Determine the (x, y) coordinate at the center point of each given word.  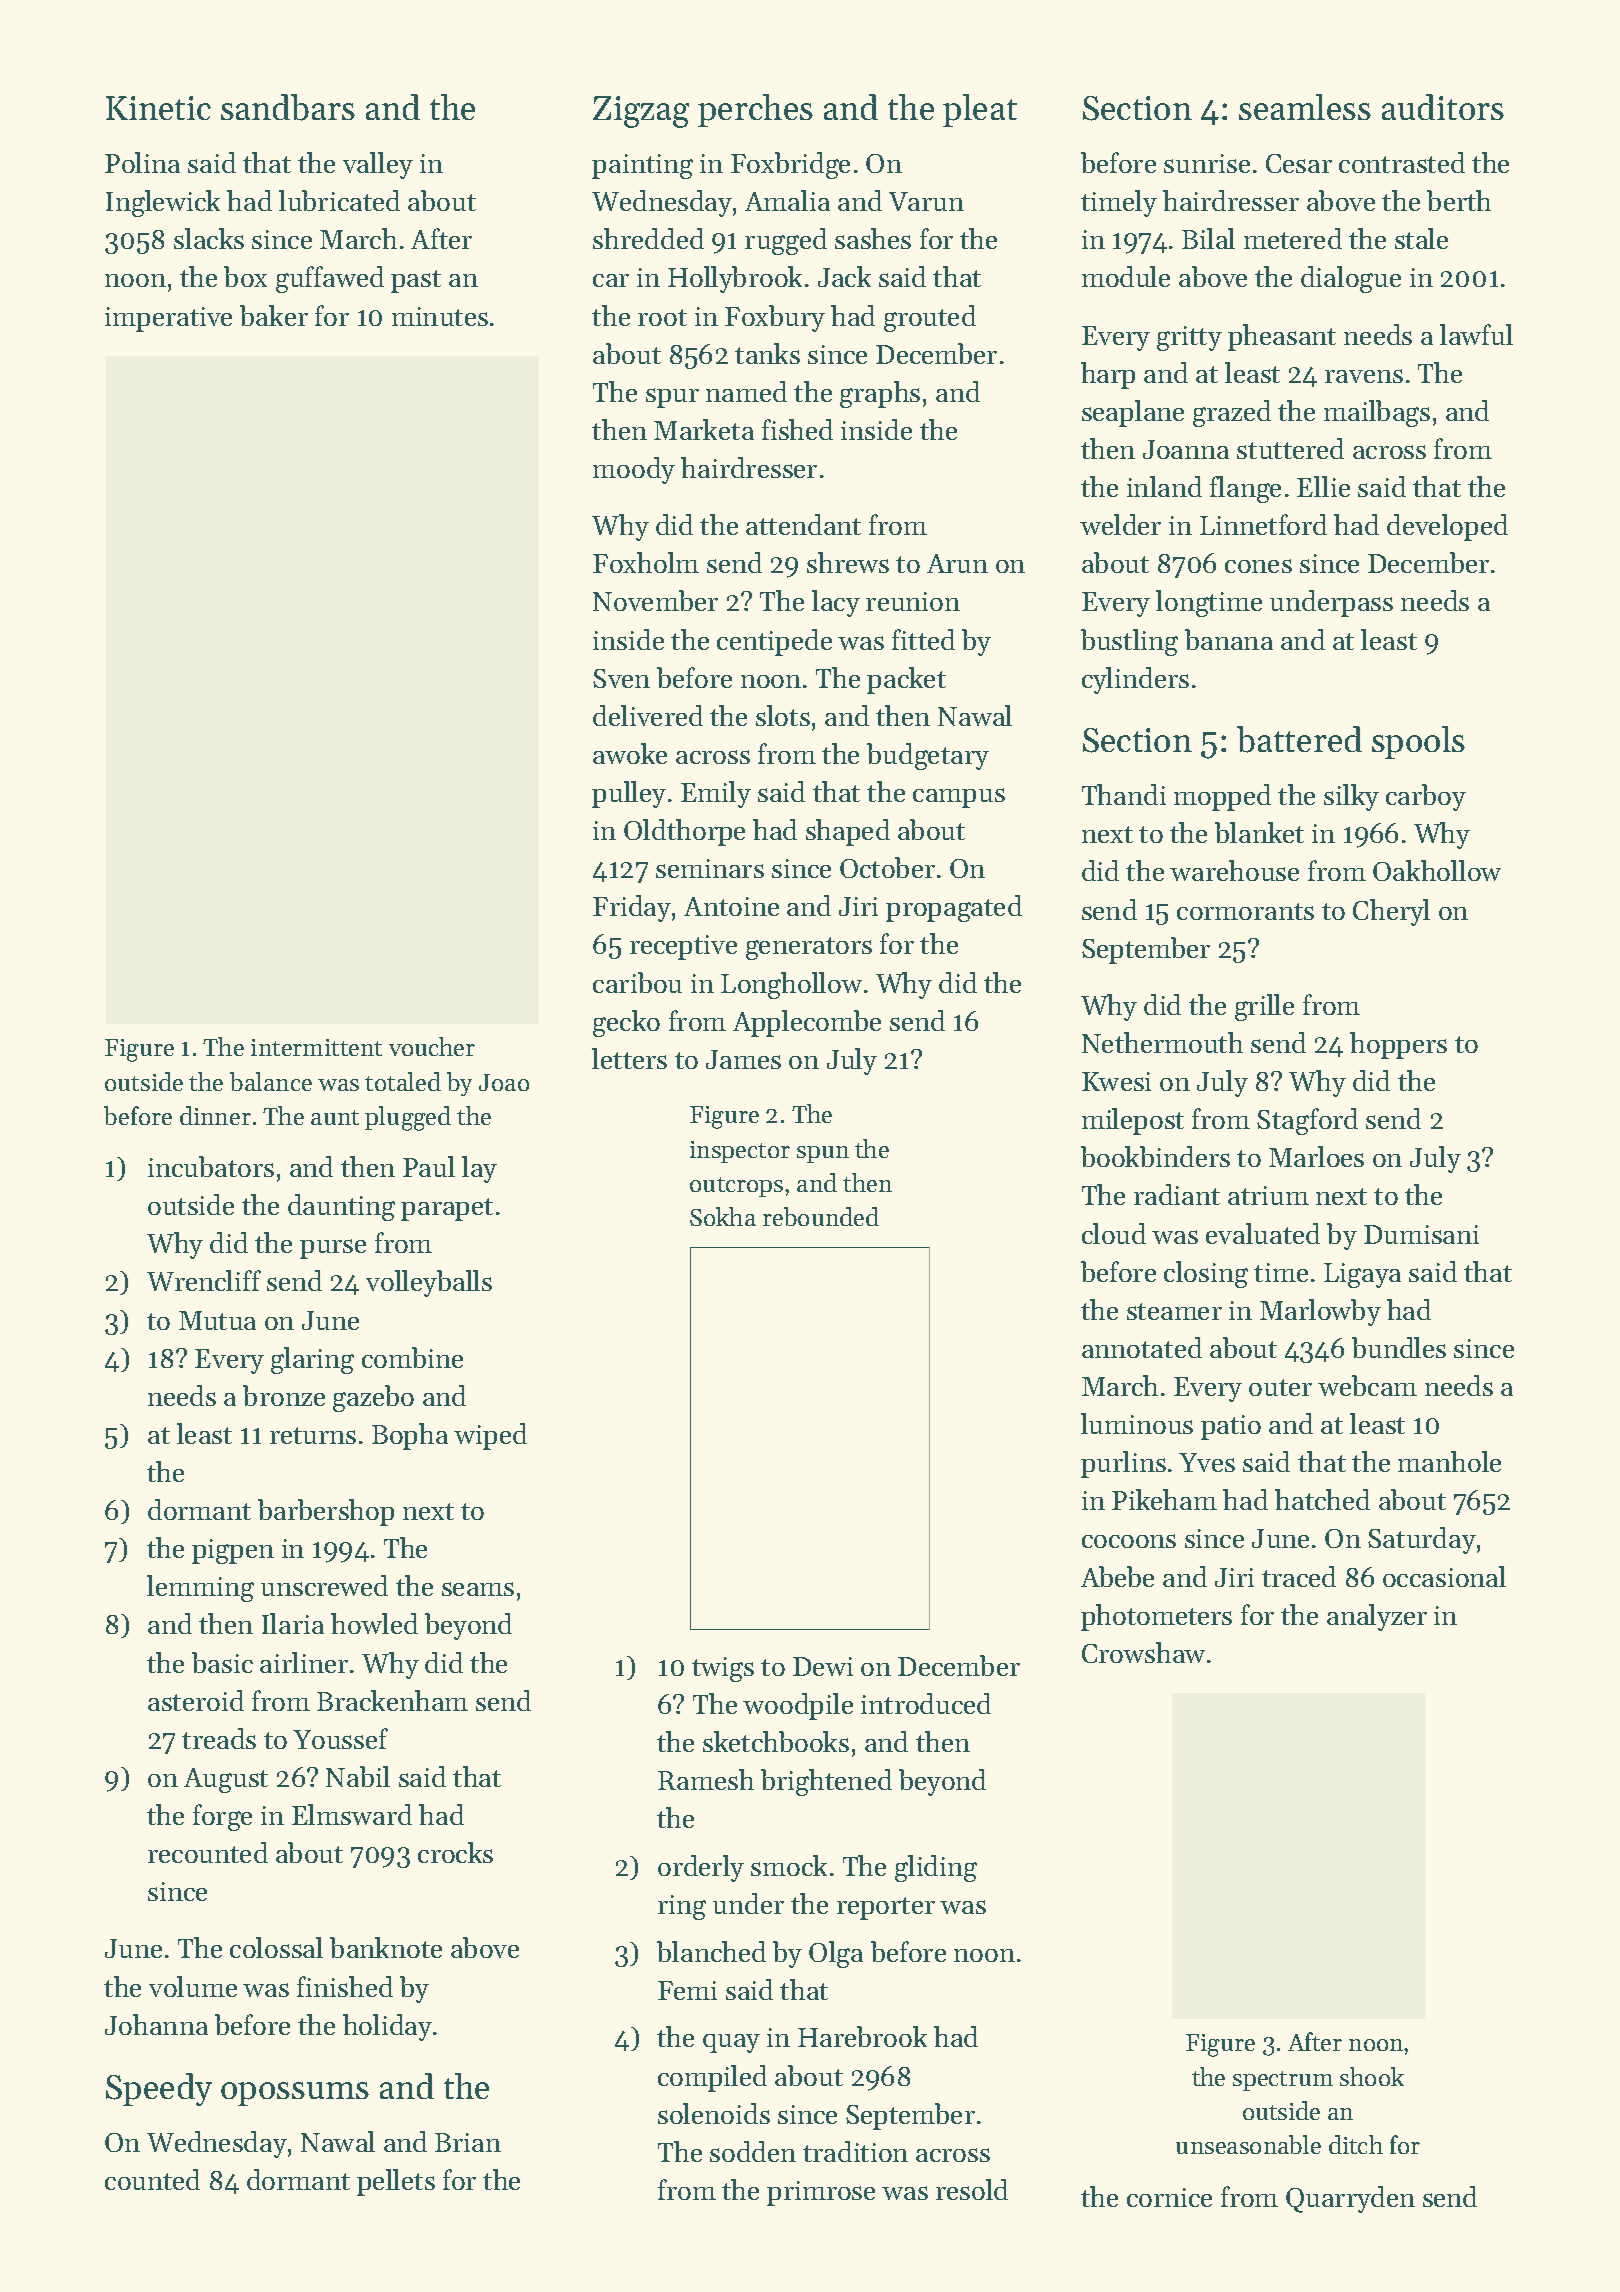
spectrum (1283, 2081)
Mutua (217, 1320)
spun (823, 1154)
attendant (803, 524)
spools (1418, 742)
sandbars (288, 107)
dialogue (1351, 279)
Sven (621, 678)
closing (1206, 1274)
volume (193, 1986)
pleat (980, 110)
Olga (836, 1954)
